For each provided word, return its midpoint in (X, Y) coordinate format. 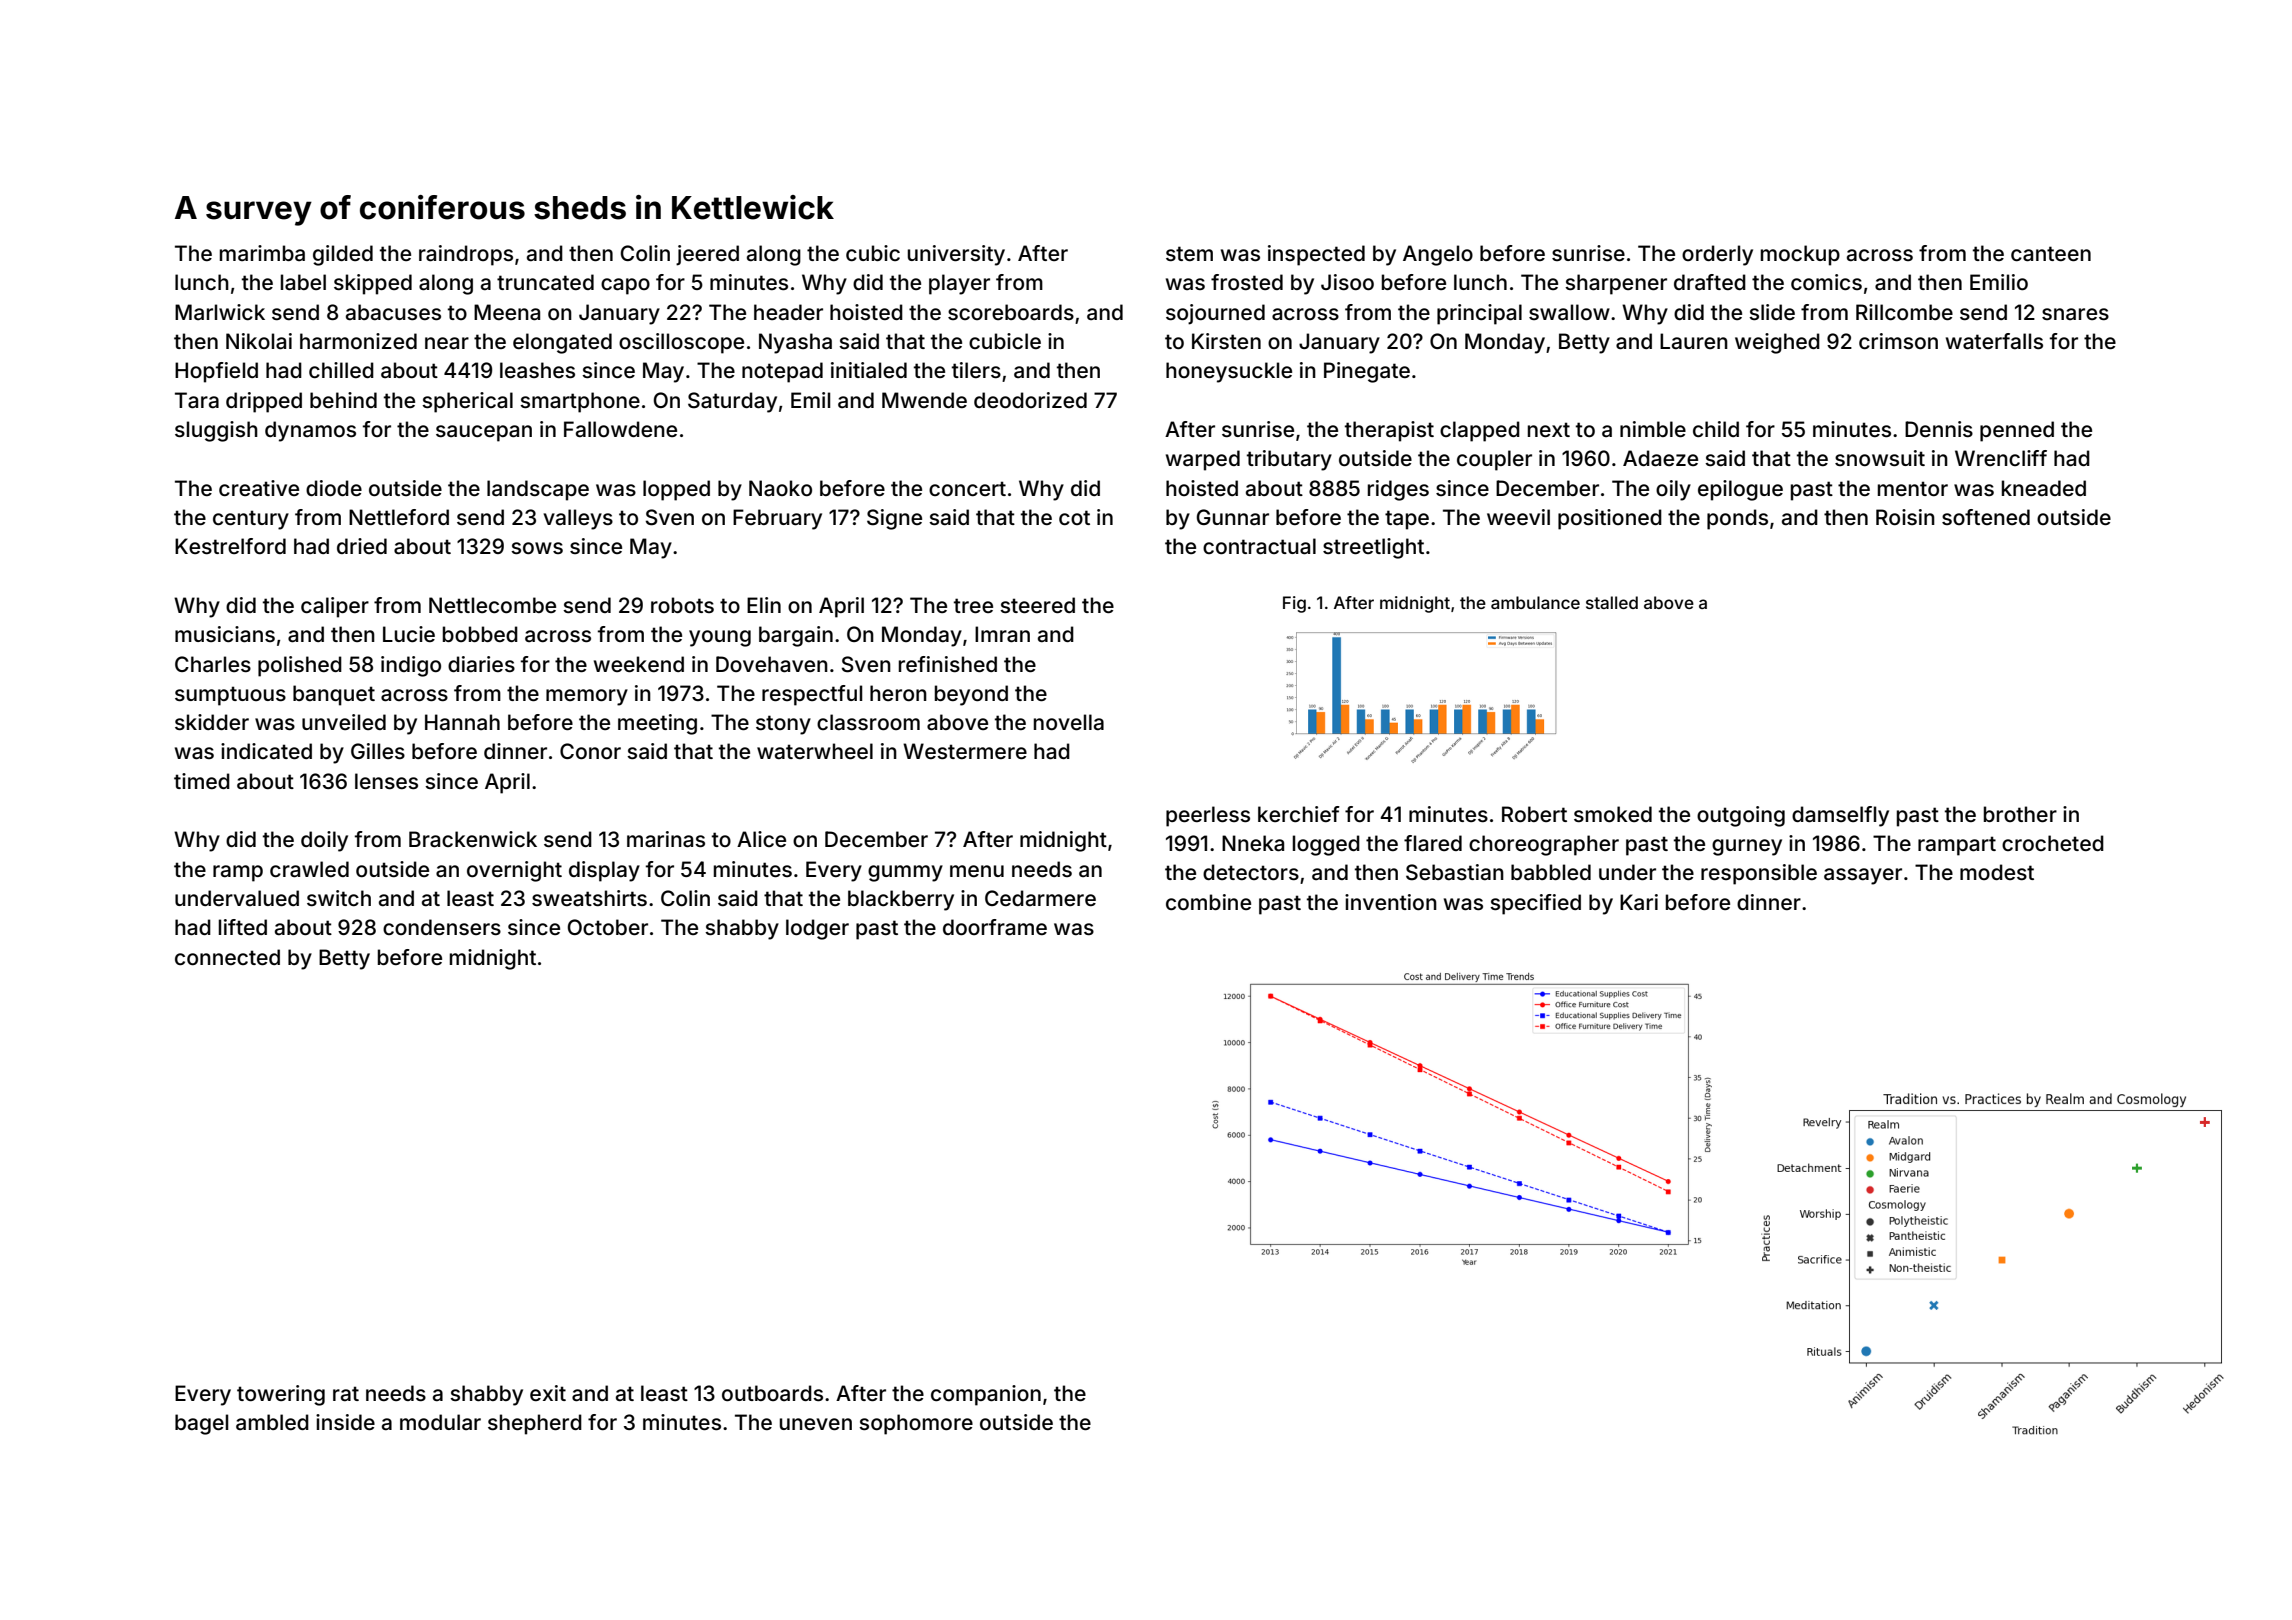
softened (1986, 517)
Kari (1639, 902)
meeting (657, 724)
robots (682, 605)
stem (1189, 253)
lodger (817, 929)
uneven (816, 1424)
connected (227, 957)
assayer (1863, 876)
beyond (971, 695)
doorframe (995, 927)
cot (1074, 517)
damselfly (1840, 816)
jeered (707, 255)
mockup (1800, 255)
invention (1391, 902)
